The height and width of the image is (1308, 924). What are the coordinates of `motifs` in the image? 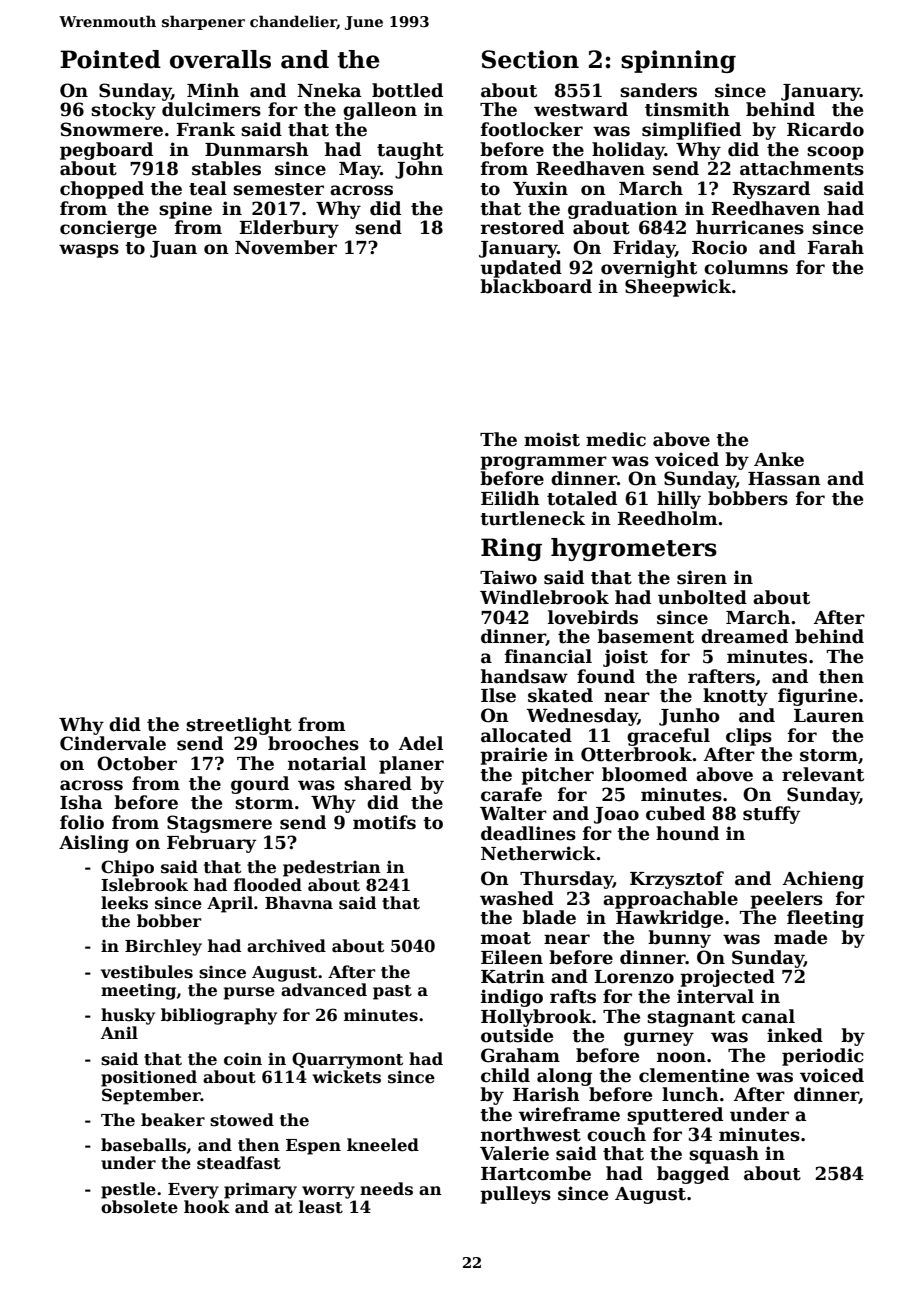 It's located at (384, 822).
